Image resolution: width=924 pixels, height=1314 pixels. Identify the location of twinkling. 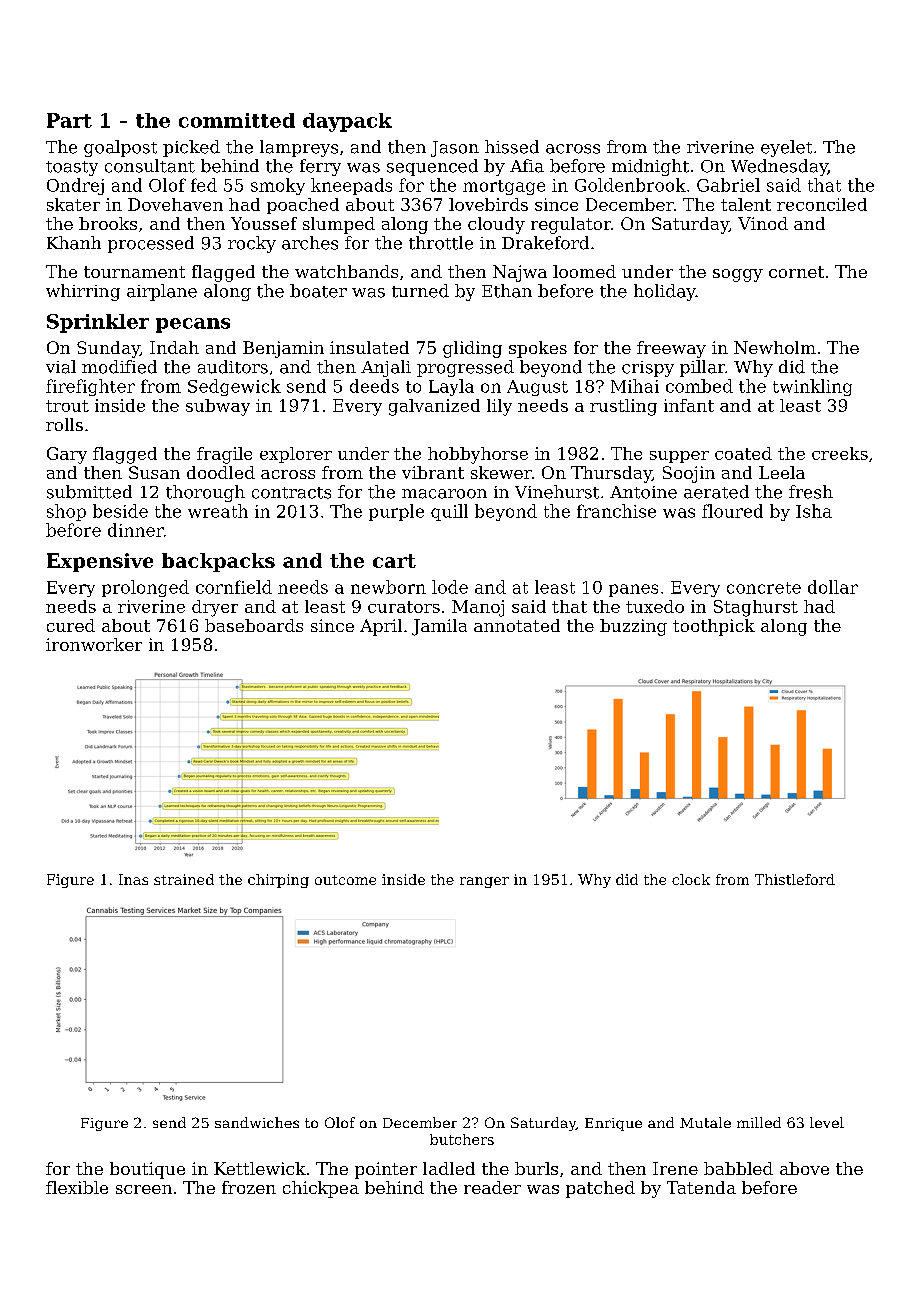
(812, 387).
